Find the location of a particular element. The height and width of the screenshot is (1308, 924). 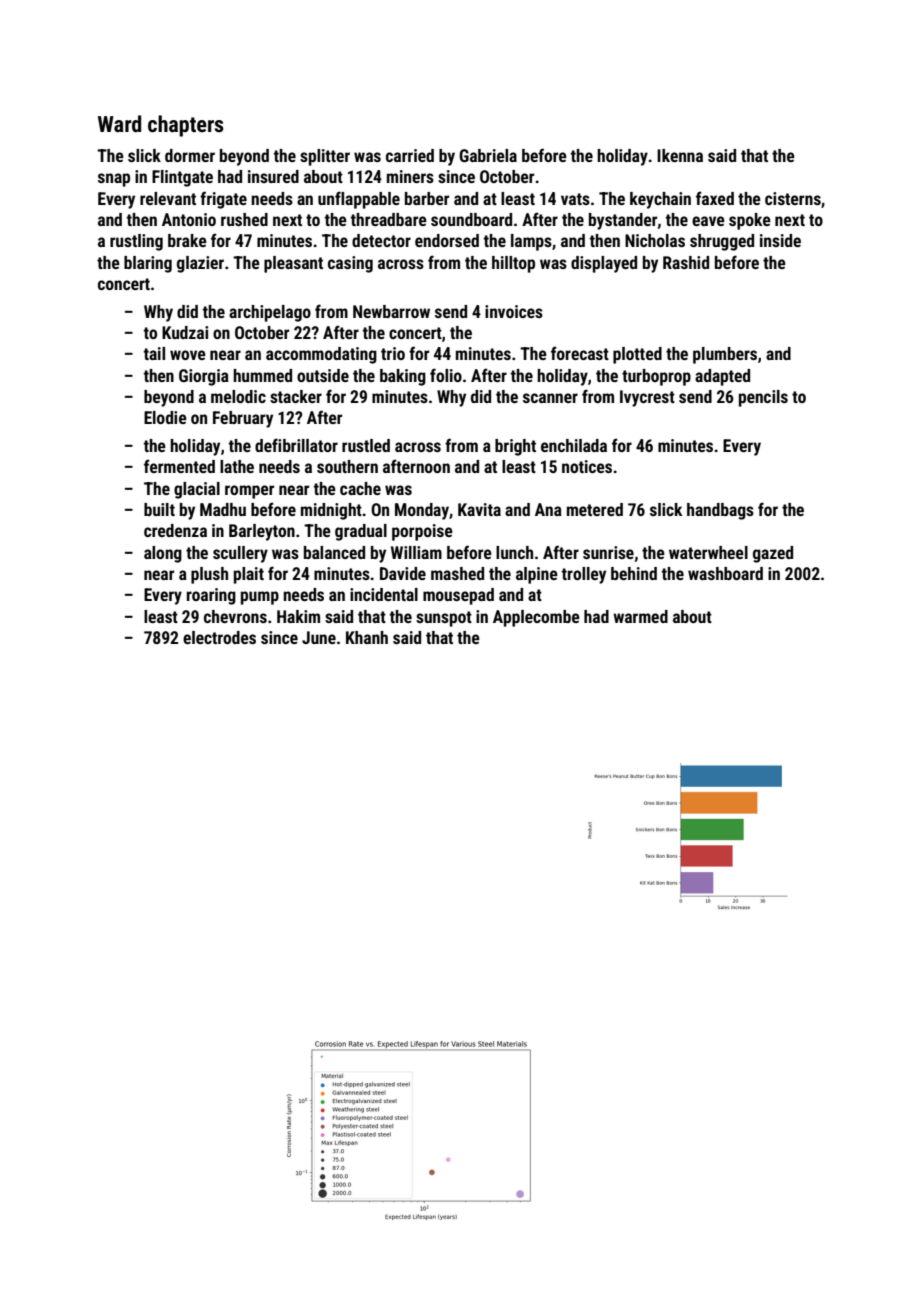

trio is located at coordinates (393, 353).
